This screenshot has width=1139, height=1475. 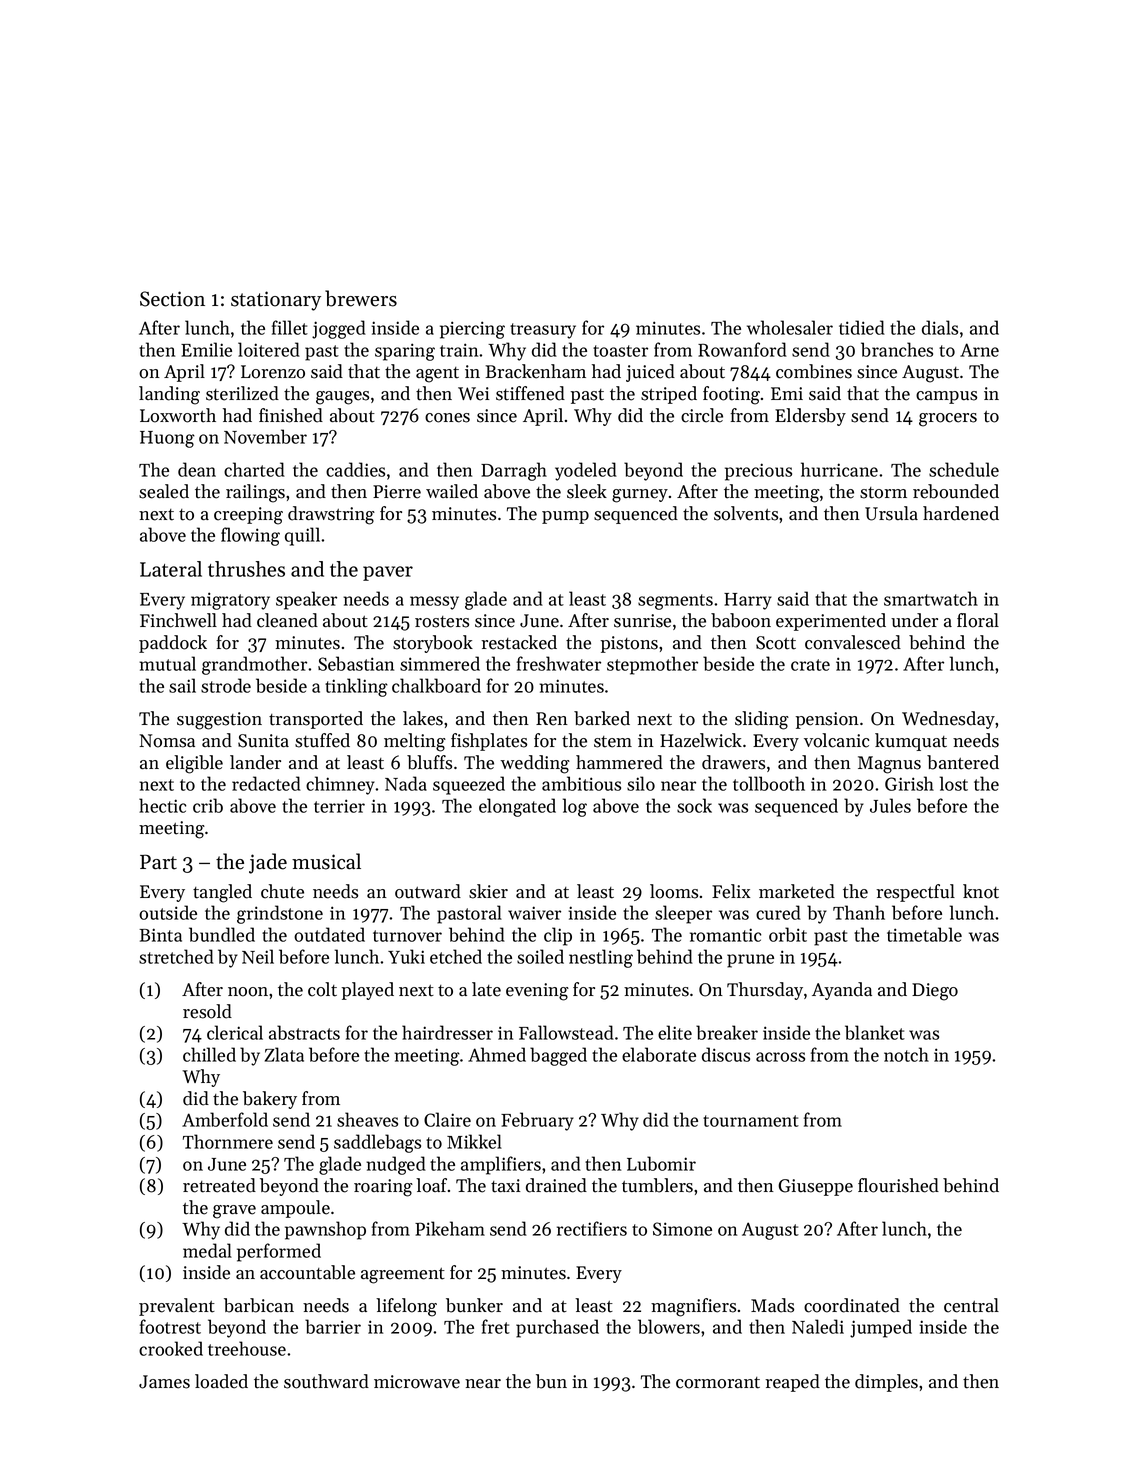 I want to click on Darragh, so click(x=514, y=471).
